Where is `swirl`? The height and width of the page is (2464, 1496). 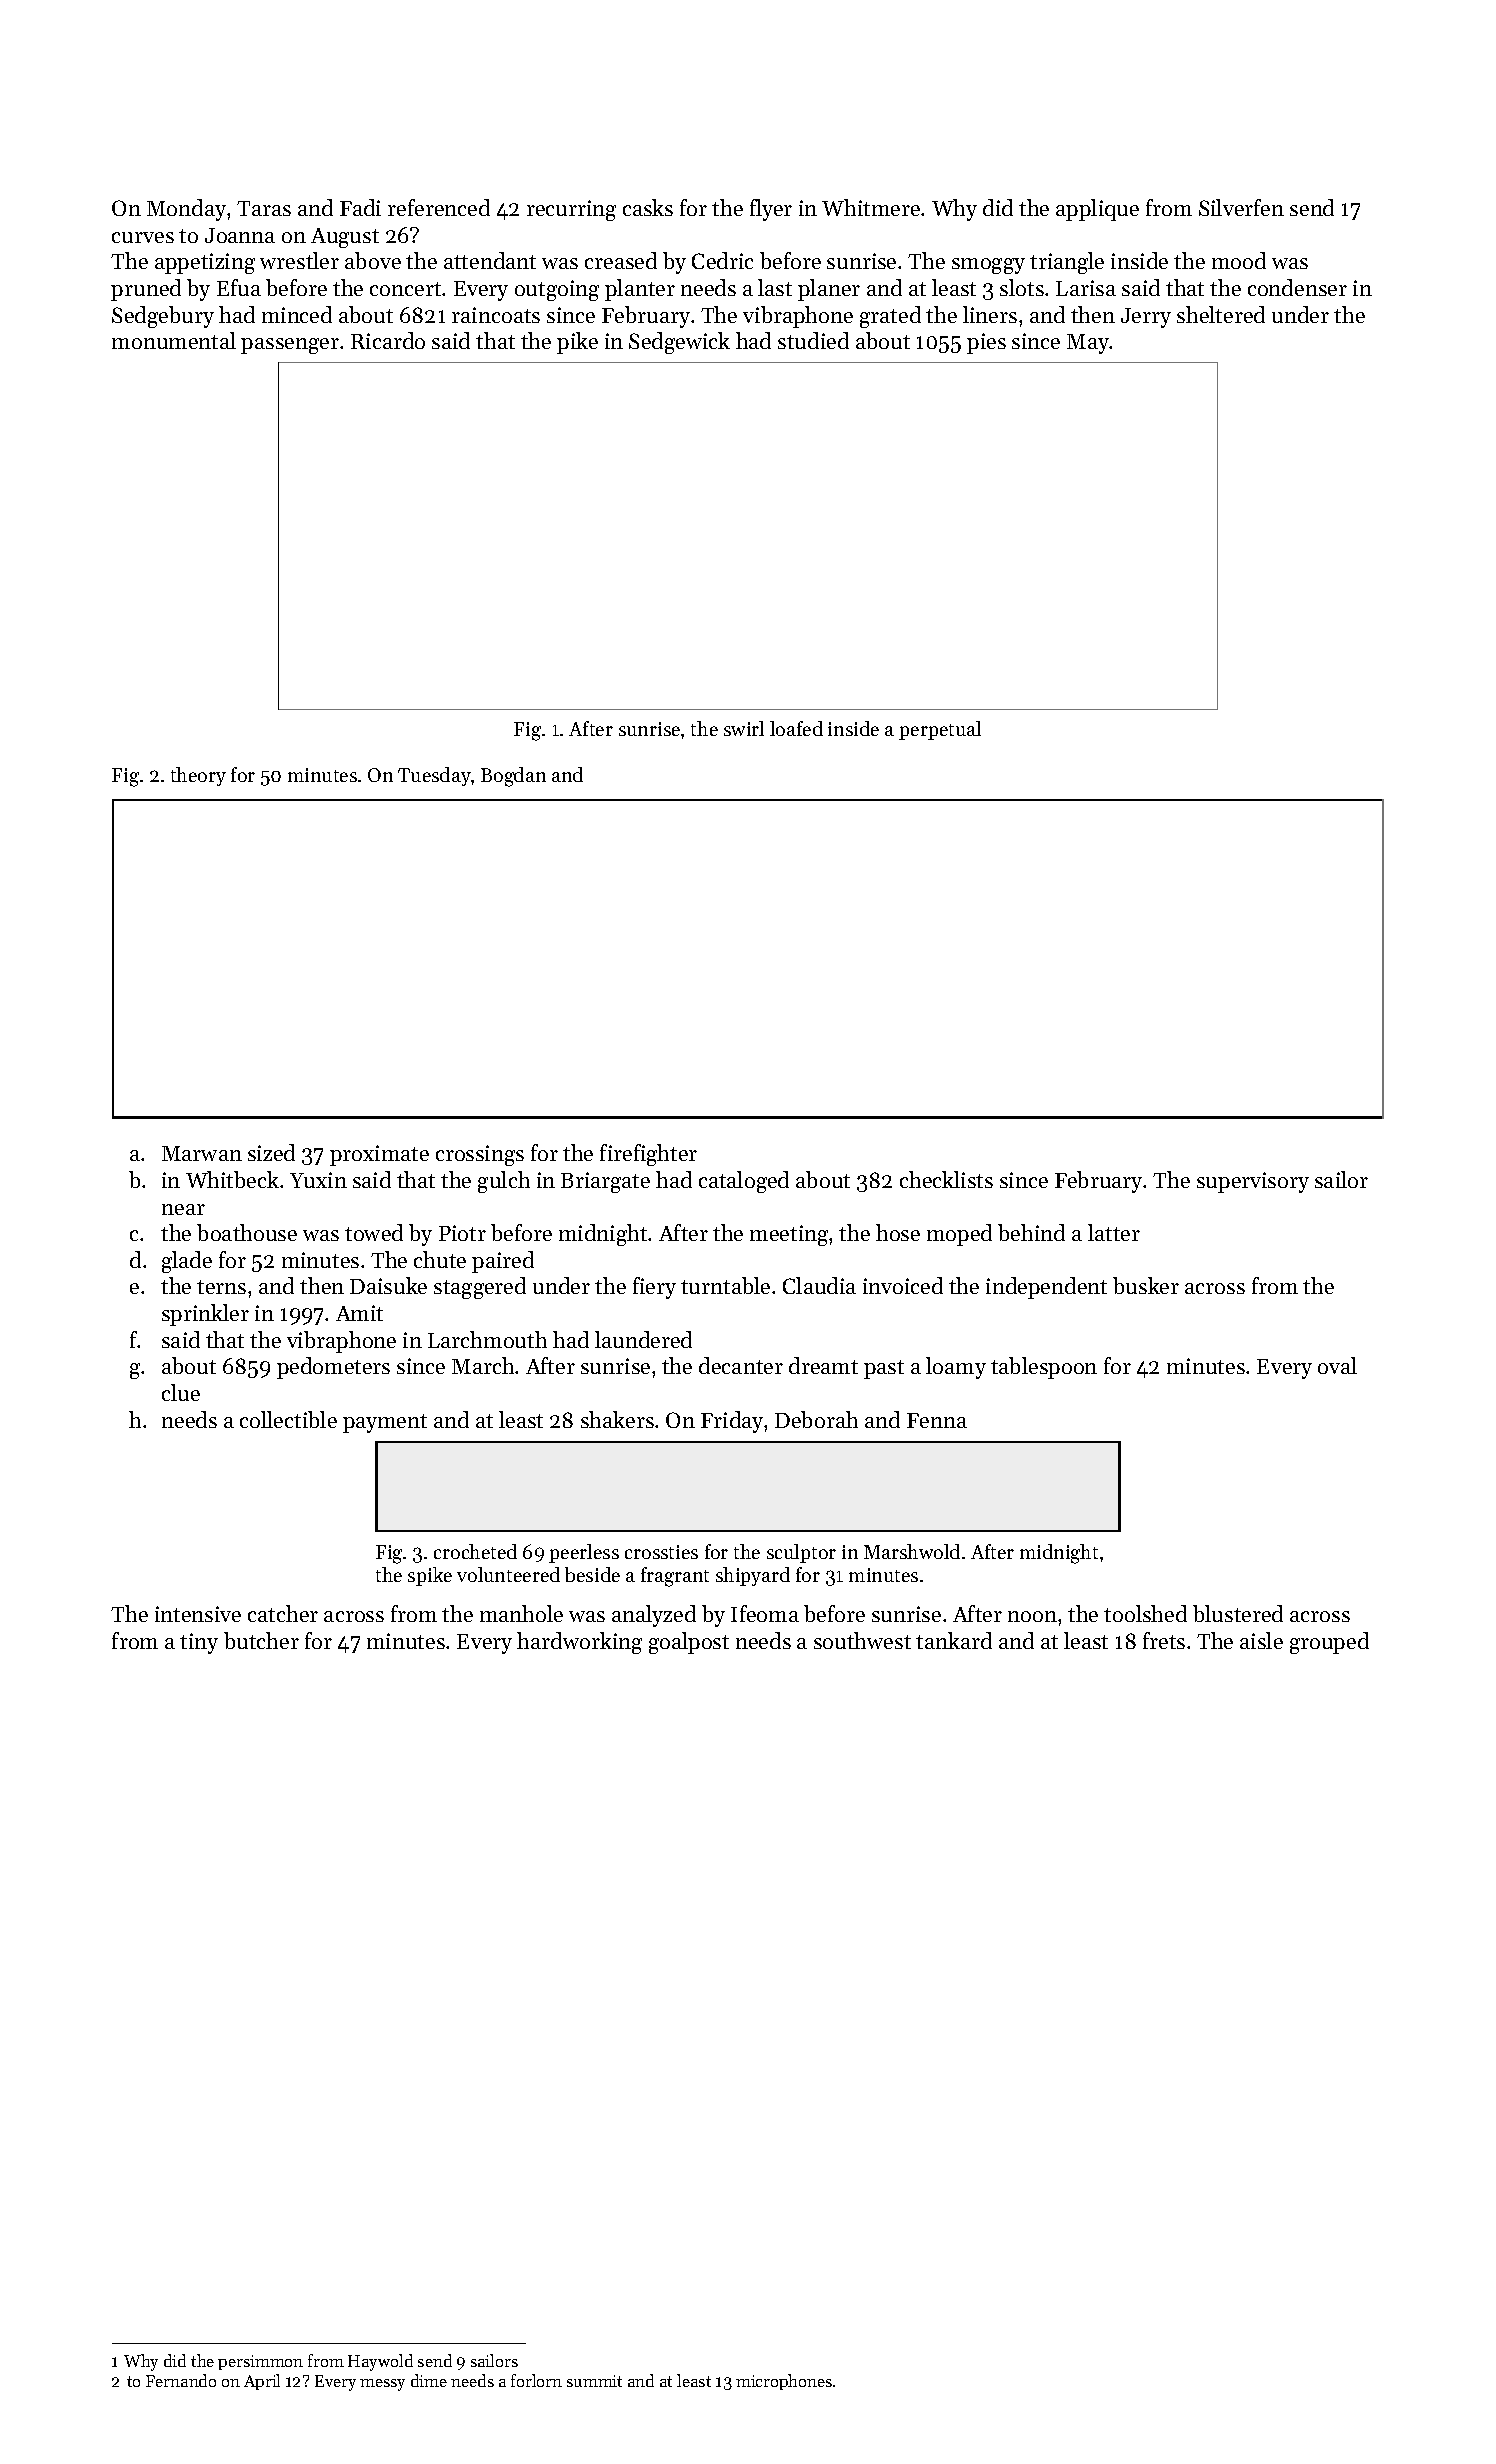
swirl is located at coordinates (744, 728).
